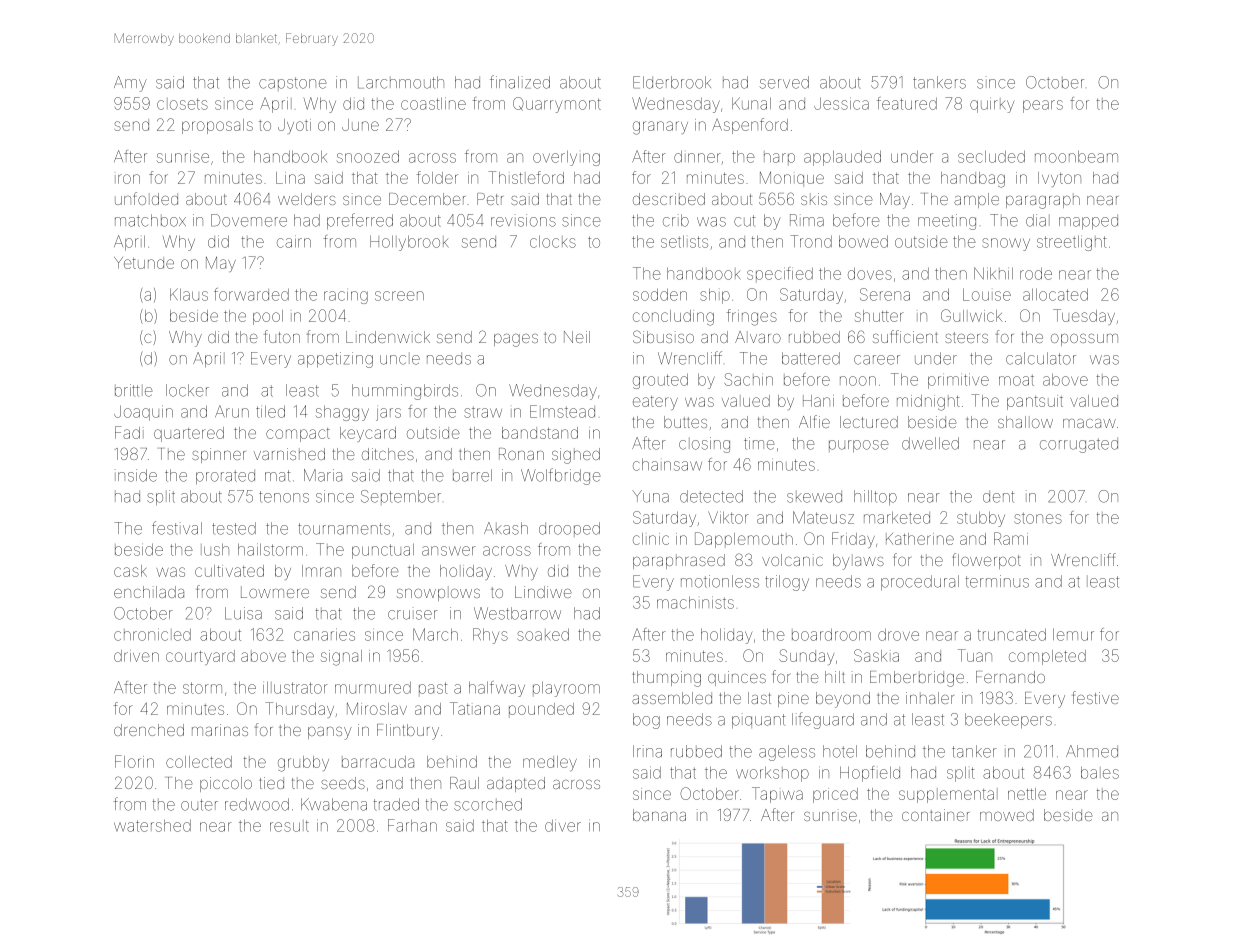 The image size is (1233, 952). I want to click on varnished, so click(289, 454).
